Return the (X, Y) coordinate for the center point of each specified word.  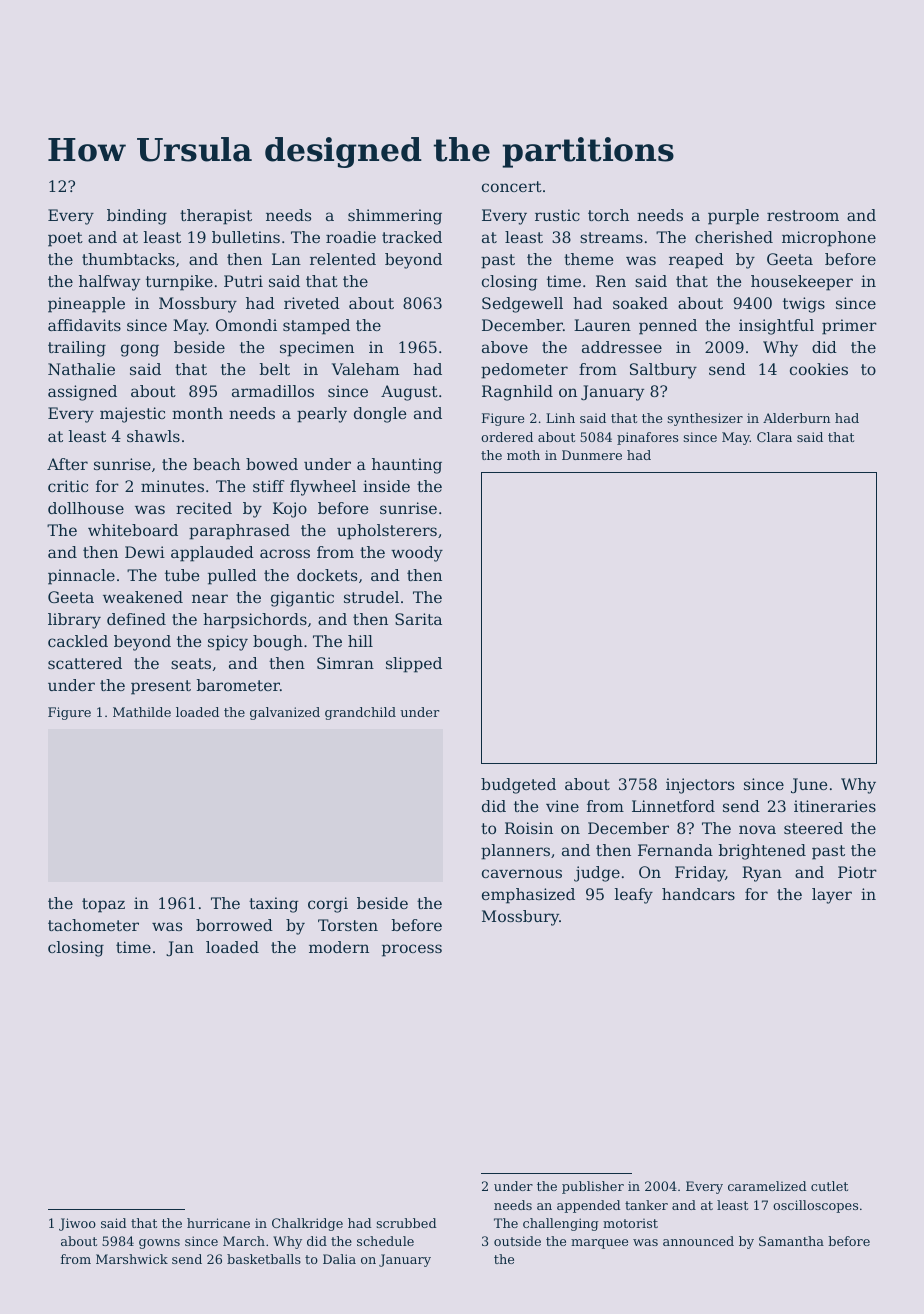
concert (512, 186)
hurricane (218, 1223)
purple (733, 217)
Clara (774, 437)
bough (278, 643)
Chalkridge (307, 1224)
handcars (698, 894)
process (412, 950)
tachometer (93, 925)
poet (65, 239)
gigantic (302, 599)
